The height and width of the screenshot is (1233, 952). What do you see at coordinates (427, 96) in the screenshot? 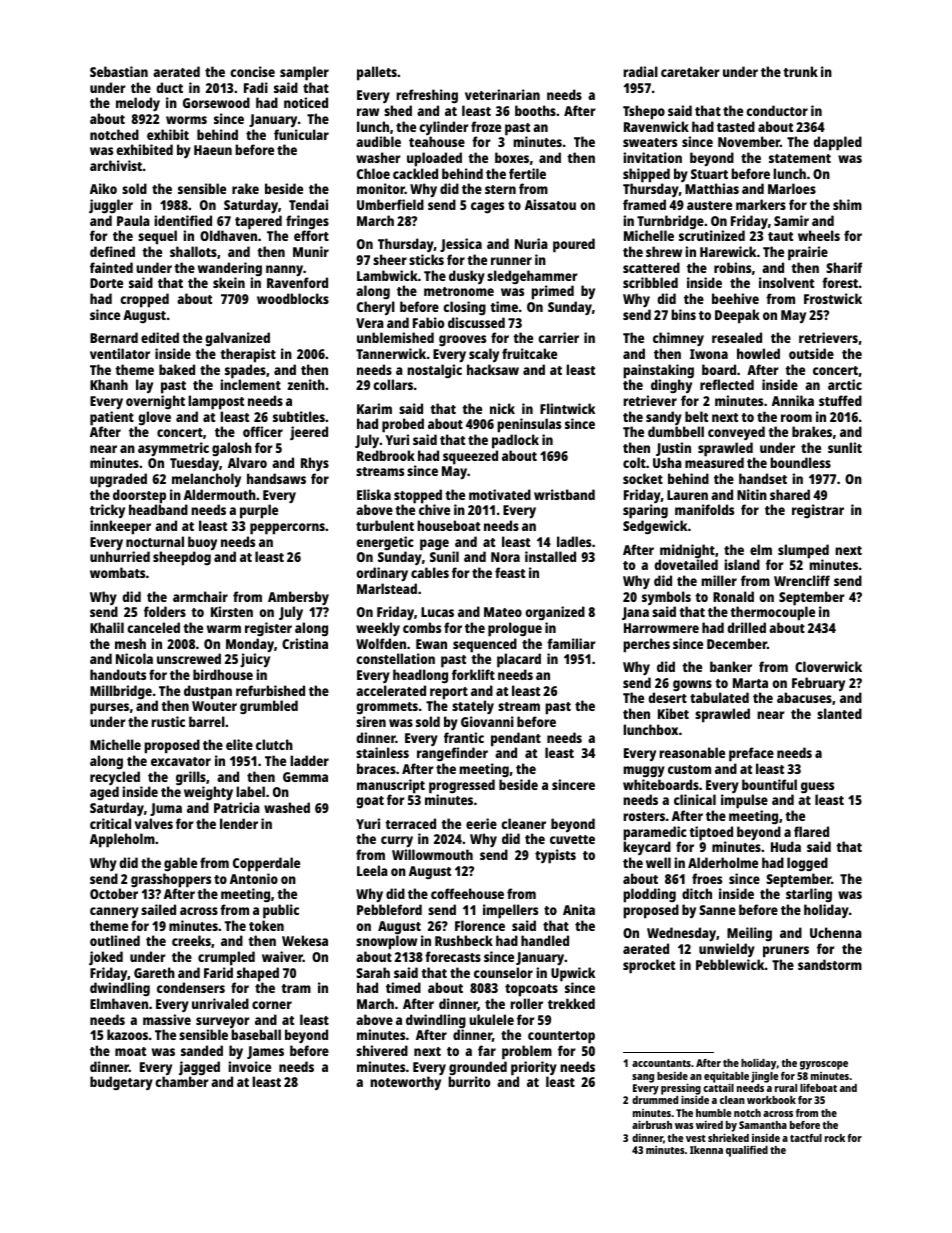
I see `refreshing` at bounding box center [427, 96].
